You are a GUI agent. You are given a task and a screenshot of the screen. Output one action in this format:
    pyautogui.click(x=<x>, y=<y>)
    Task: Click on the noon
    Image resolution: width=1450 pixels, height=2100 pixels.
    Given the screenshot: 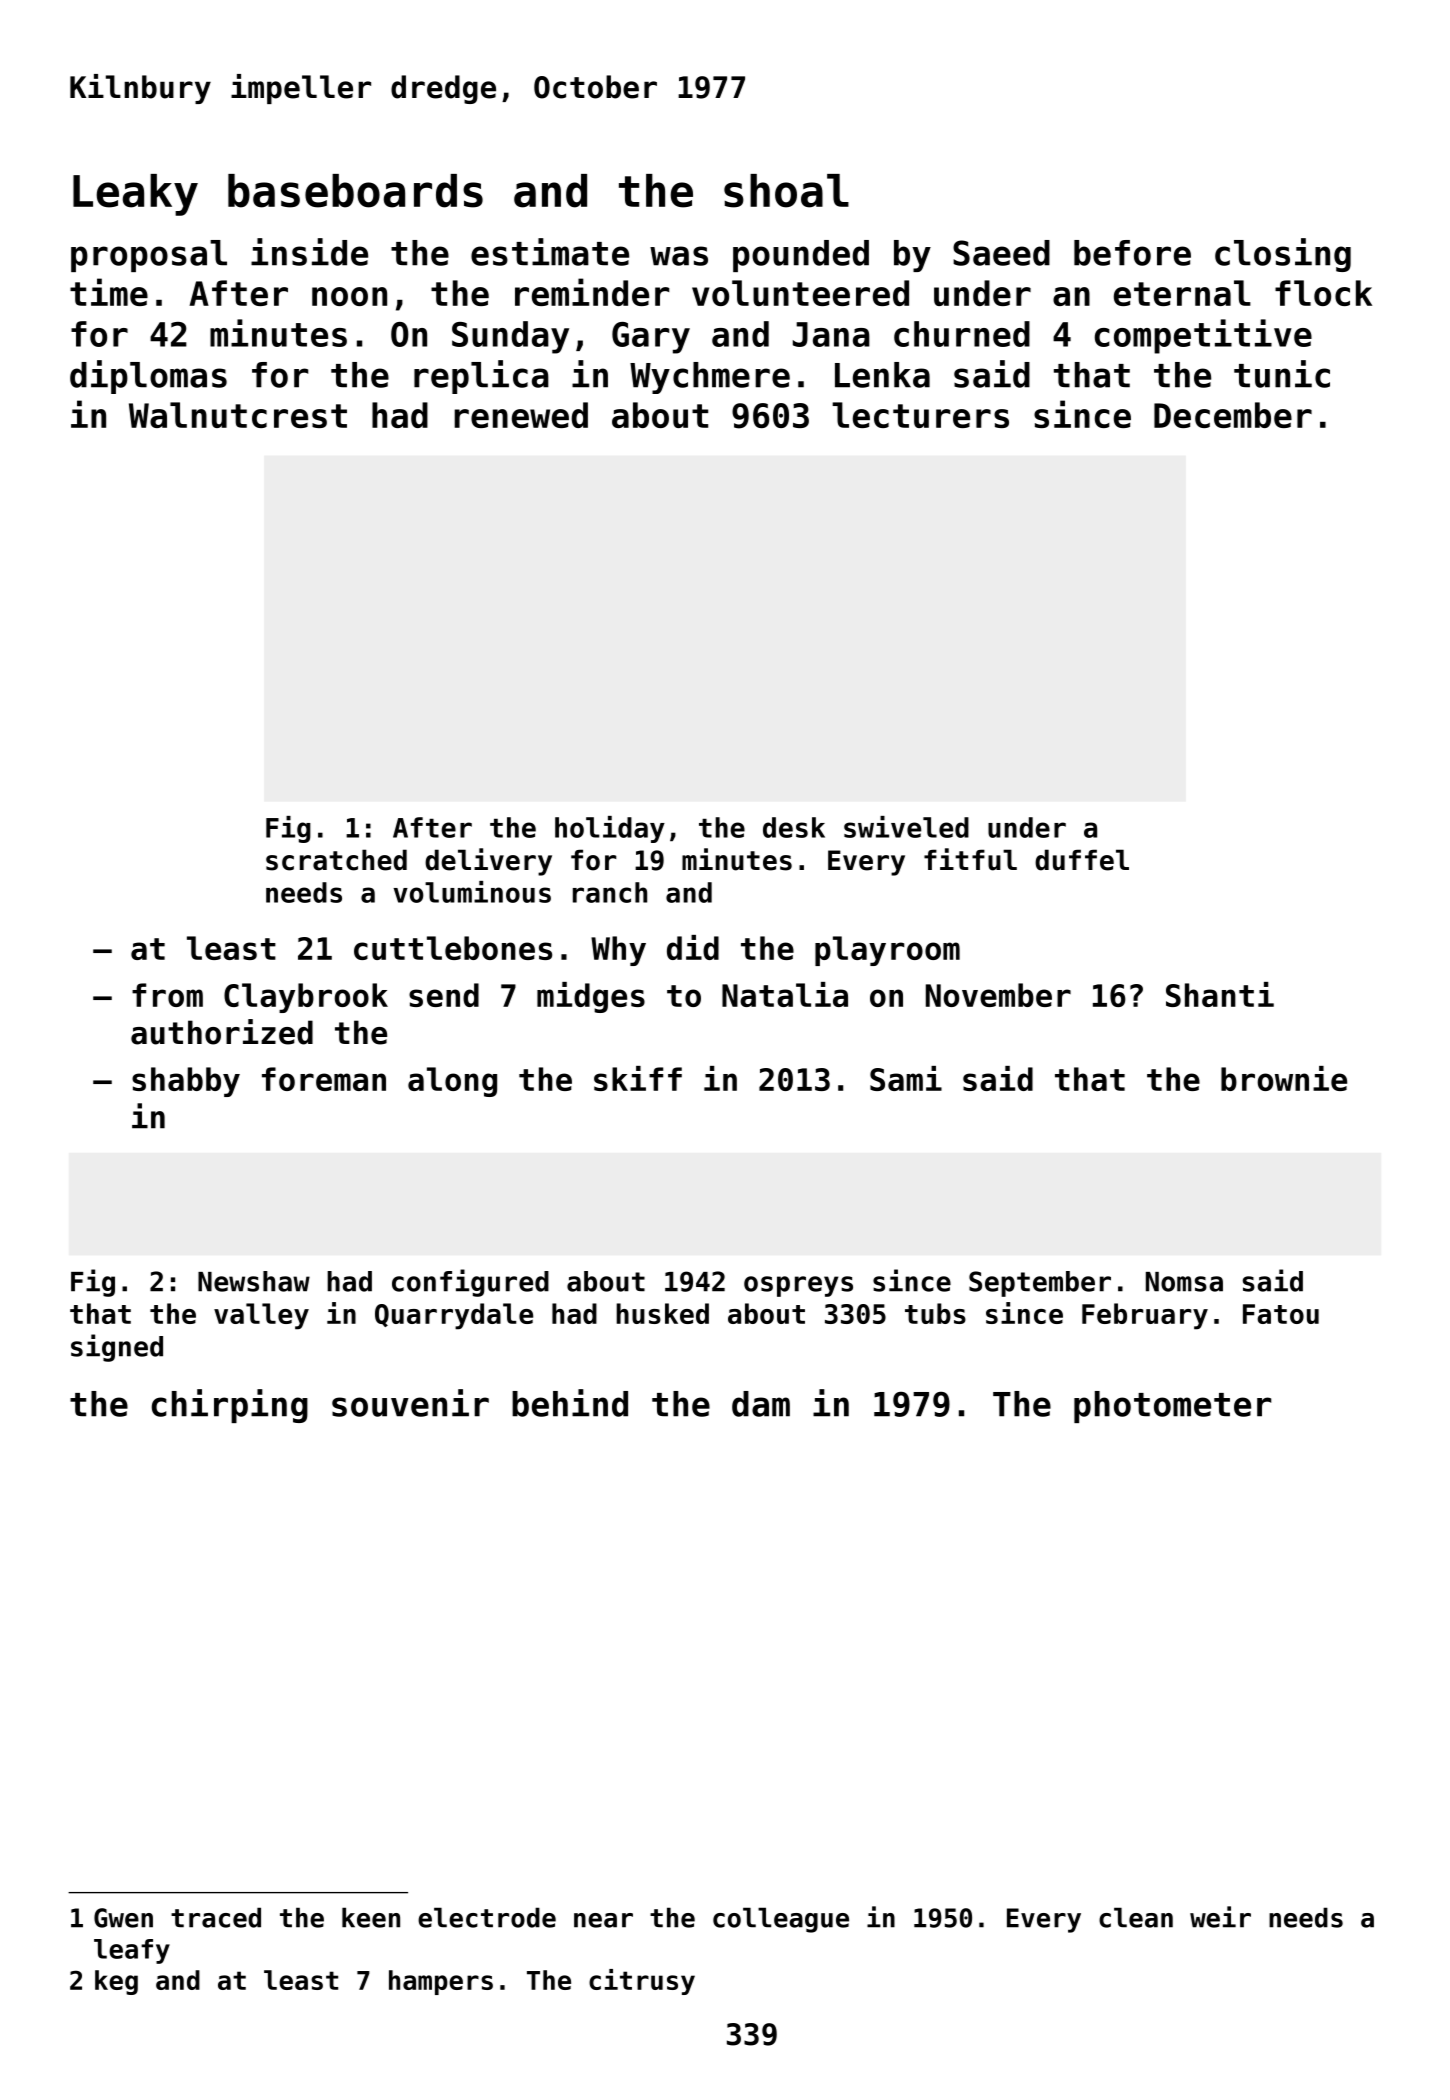 What is the action you would take?
    pyautogui.click(x=349, y=296)
